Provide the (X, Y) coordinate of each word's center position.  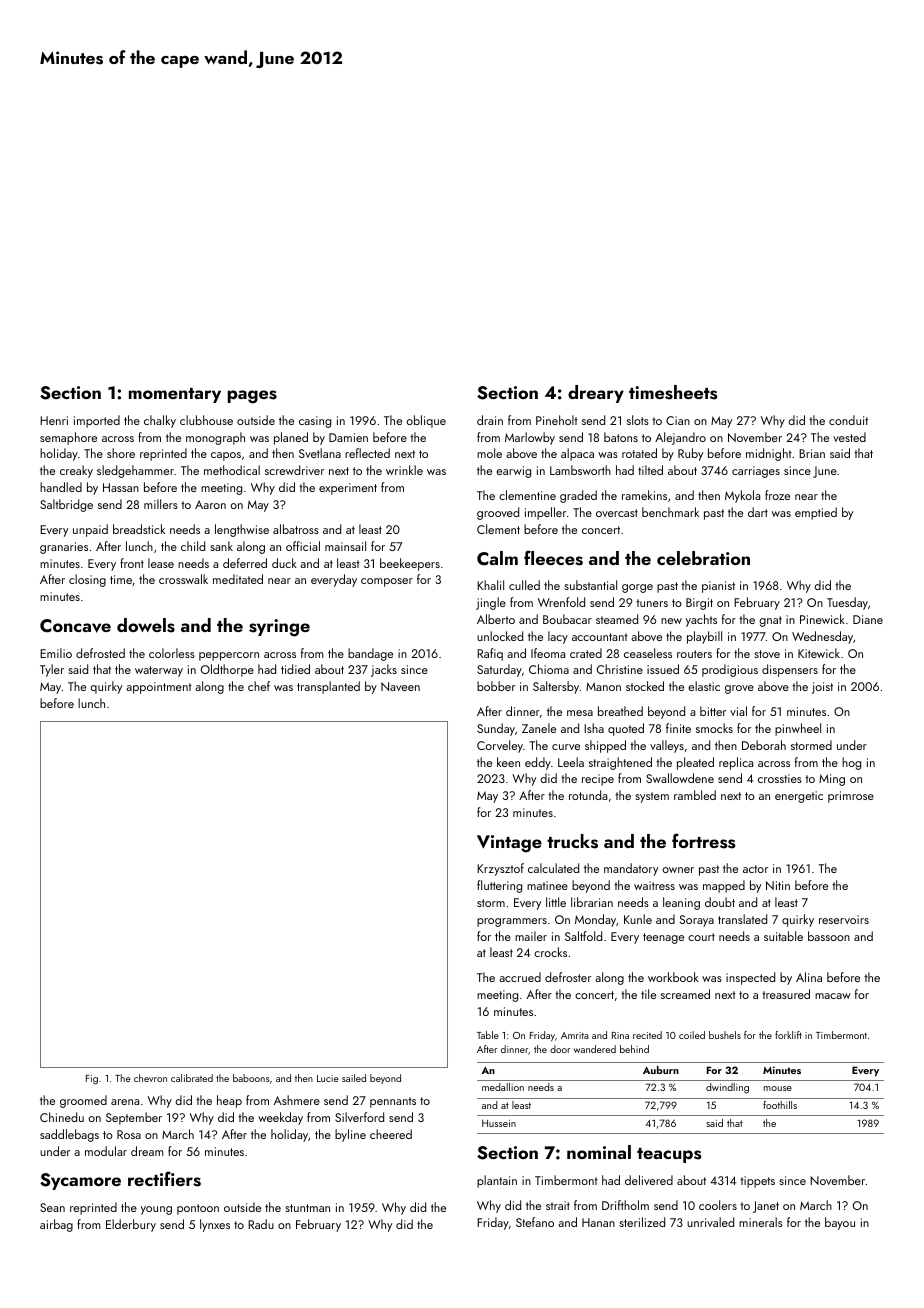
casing (315, 422)
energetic (799, 797)
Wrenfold (561, 602)
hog (851, 763)
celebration (703, 558)
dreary (596, 394)
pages (252, 397)
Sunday (496, 729)
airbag (56, 1225)
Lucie (328, 1078)
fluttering (499, 886)
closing (87, 580)
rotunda (588, 795)
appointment (159, 688)
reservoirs (844, 919)
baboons (251, 1078)
